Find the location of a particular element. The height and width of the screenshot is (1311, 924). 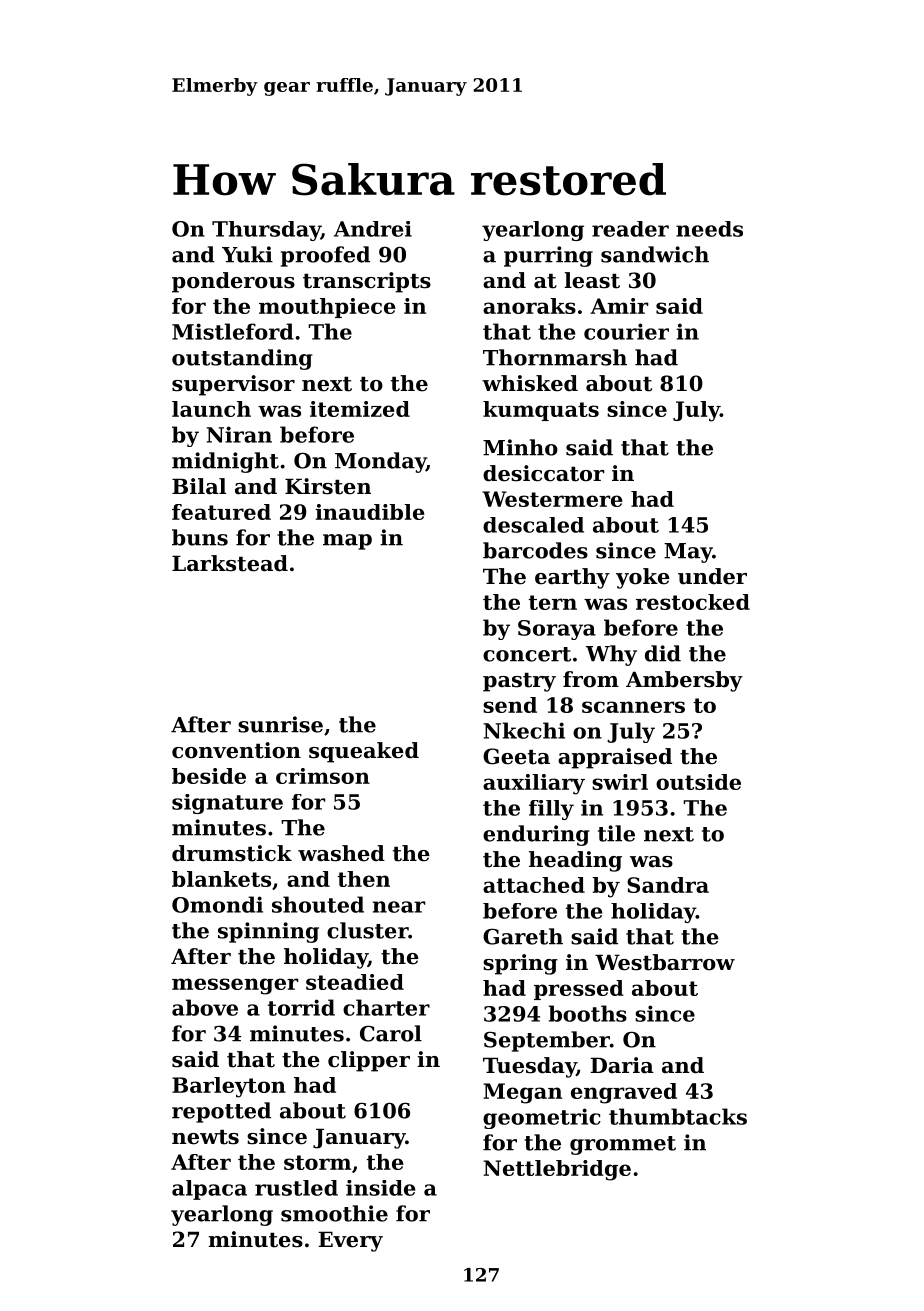

blankets is located at coordinates (221, 879).
